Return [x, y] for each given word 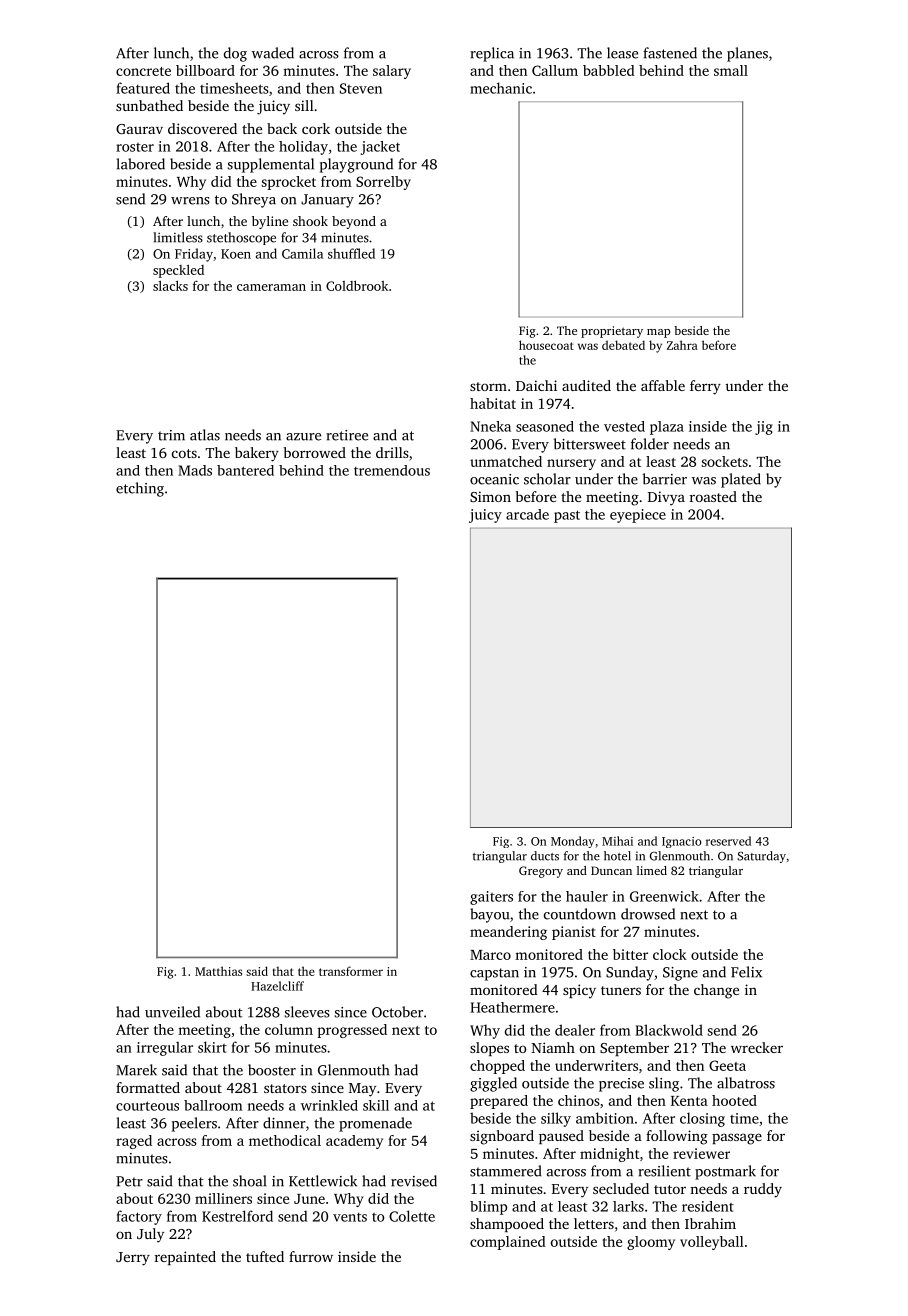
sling [664, 1084]
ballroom [213, 1105]
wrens [190, 201]
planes [747, 54]
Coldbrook [357, 286]
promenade [375, 1124]
